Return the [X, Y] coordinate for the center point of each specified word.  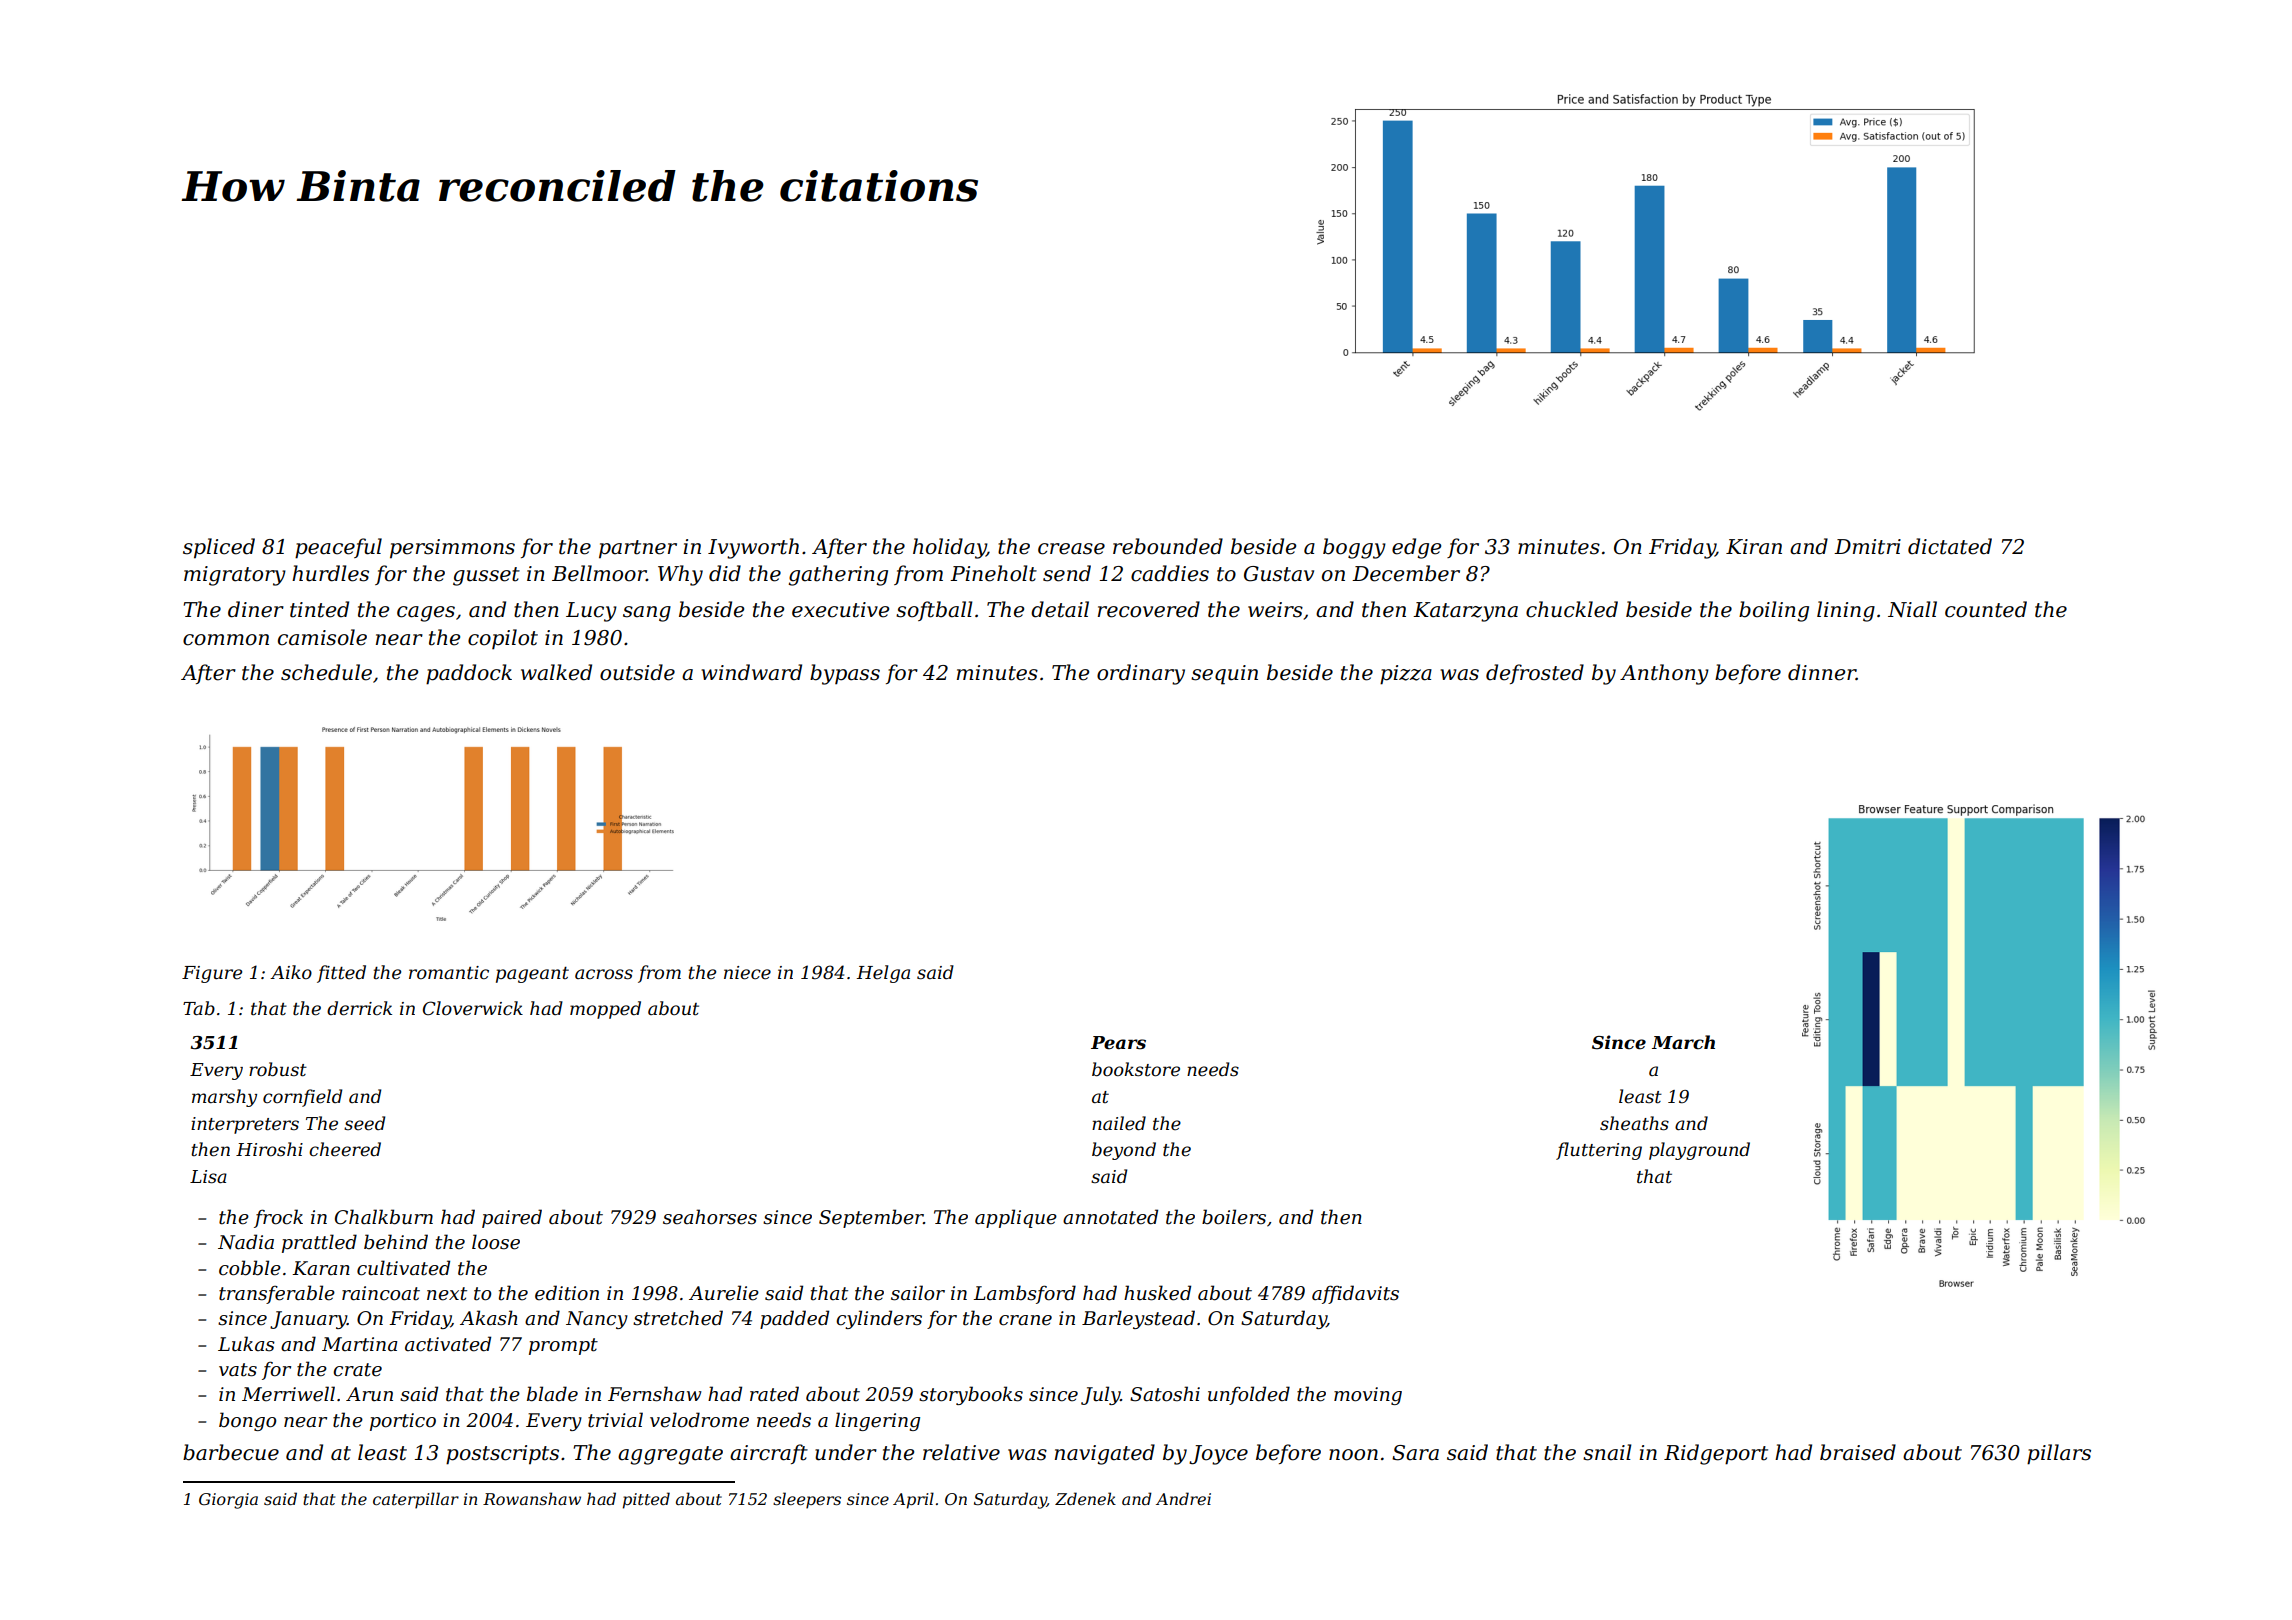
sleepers [807, 1500]
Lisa [208, 1177]
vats [238, 1370]
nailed [1119, 1123]
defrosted [1535, 674]
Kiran [1754, 547]
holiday [949, 548]
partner [638, 549]
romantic [449, 973]
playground [1699, 1151]
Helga [883, 974]
